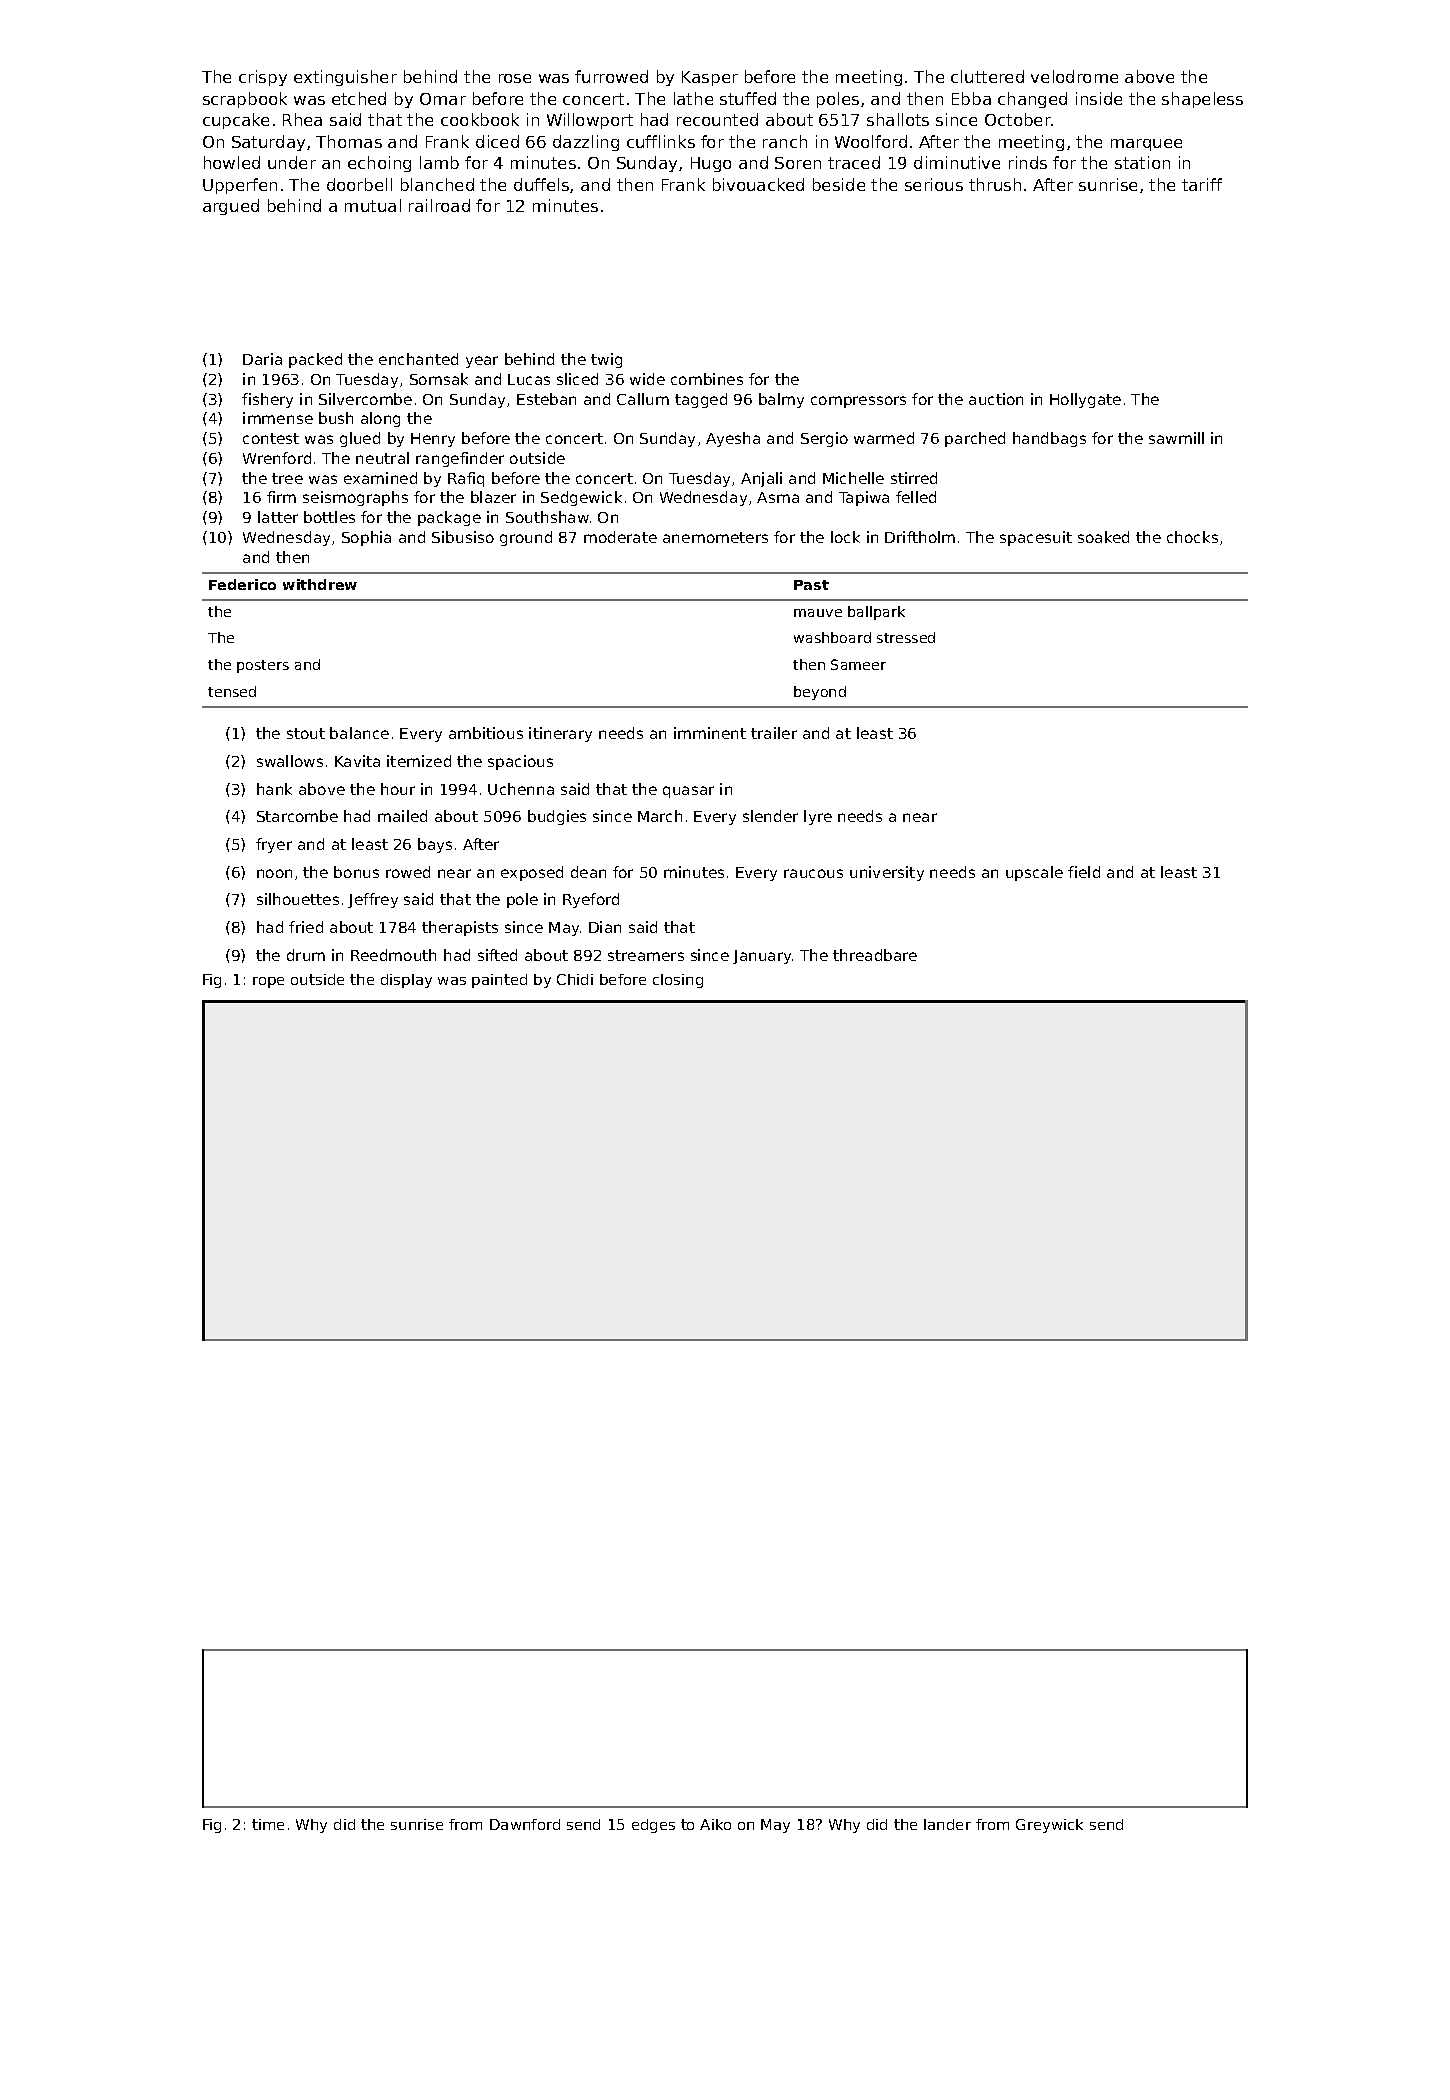 The width and height of the image is (1450, 2100). Describe the element at coordinates (263, 78) in the image. I see `crispy` at that location.
